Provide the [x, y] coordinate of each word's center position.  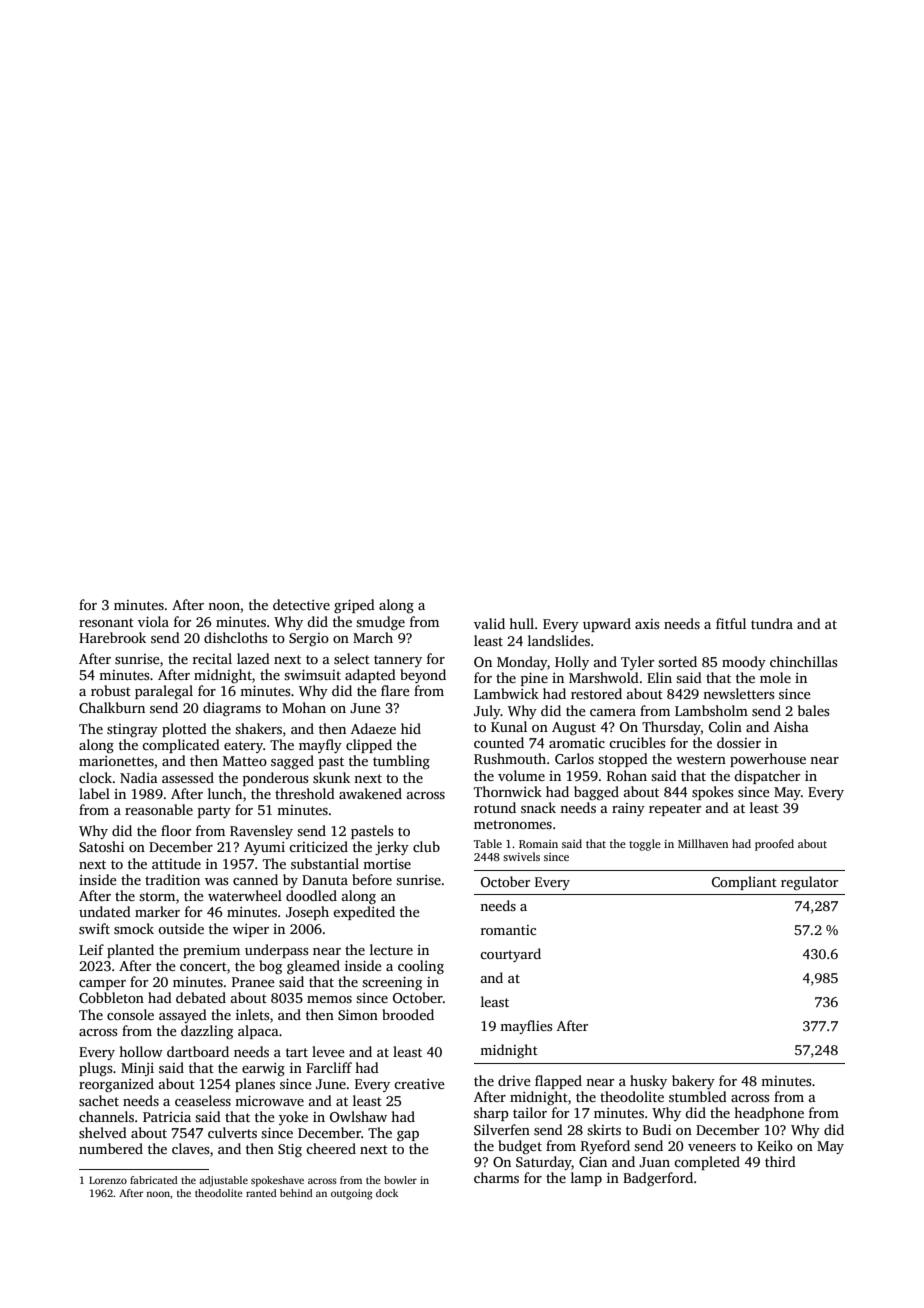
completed [707, 1163]
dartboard [198, 1051]
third [780, 1161]
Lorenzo [108, 1180]
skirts [604, 1129]
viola [153, 621]
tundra [772, 623]
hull [521, 623]
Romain [538, 844]
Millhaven [703, 843]
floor [176, 830]
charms [496, 1177]
